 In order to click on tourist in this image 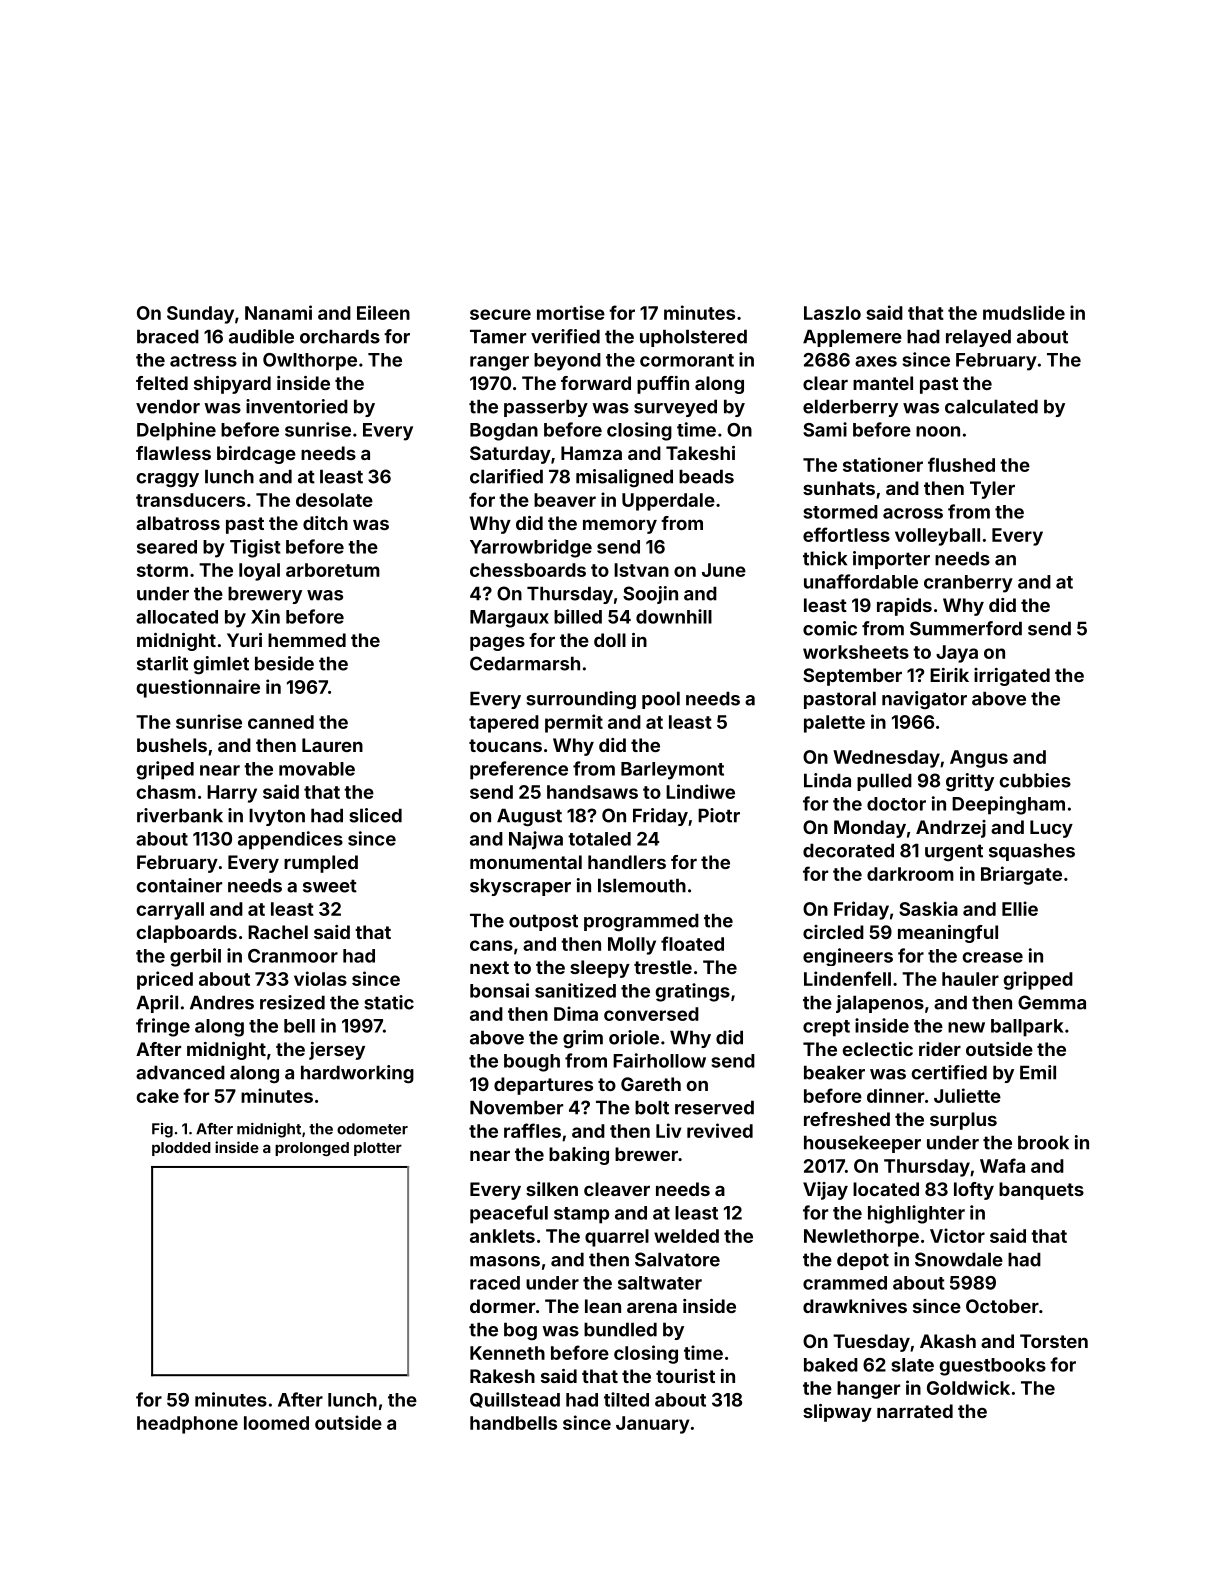, I will do `click(685, 1376)`.
